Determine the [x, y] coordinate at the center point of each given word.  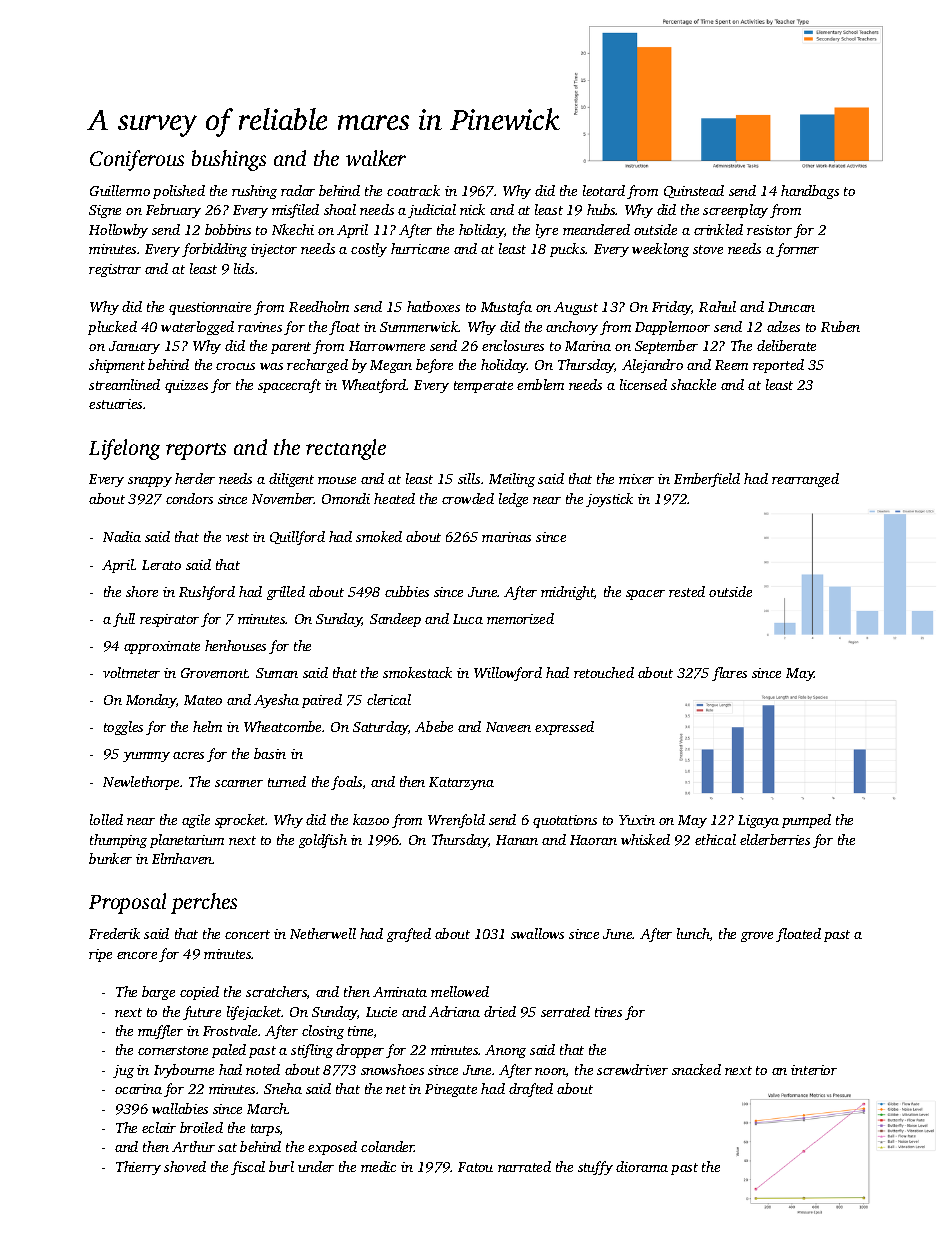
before [434, 366]
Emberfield [707, 480]
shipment [117, 366]
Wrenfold [456, 821]
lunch [693, 933]
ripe [100, 955]
